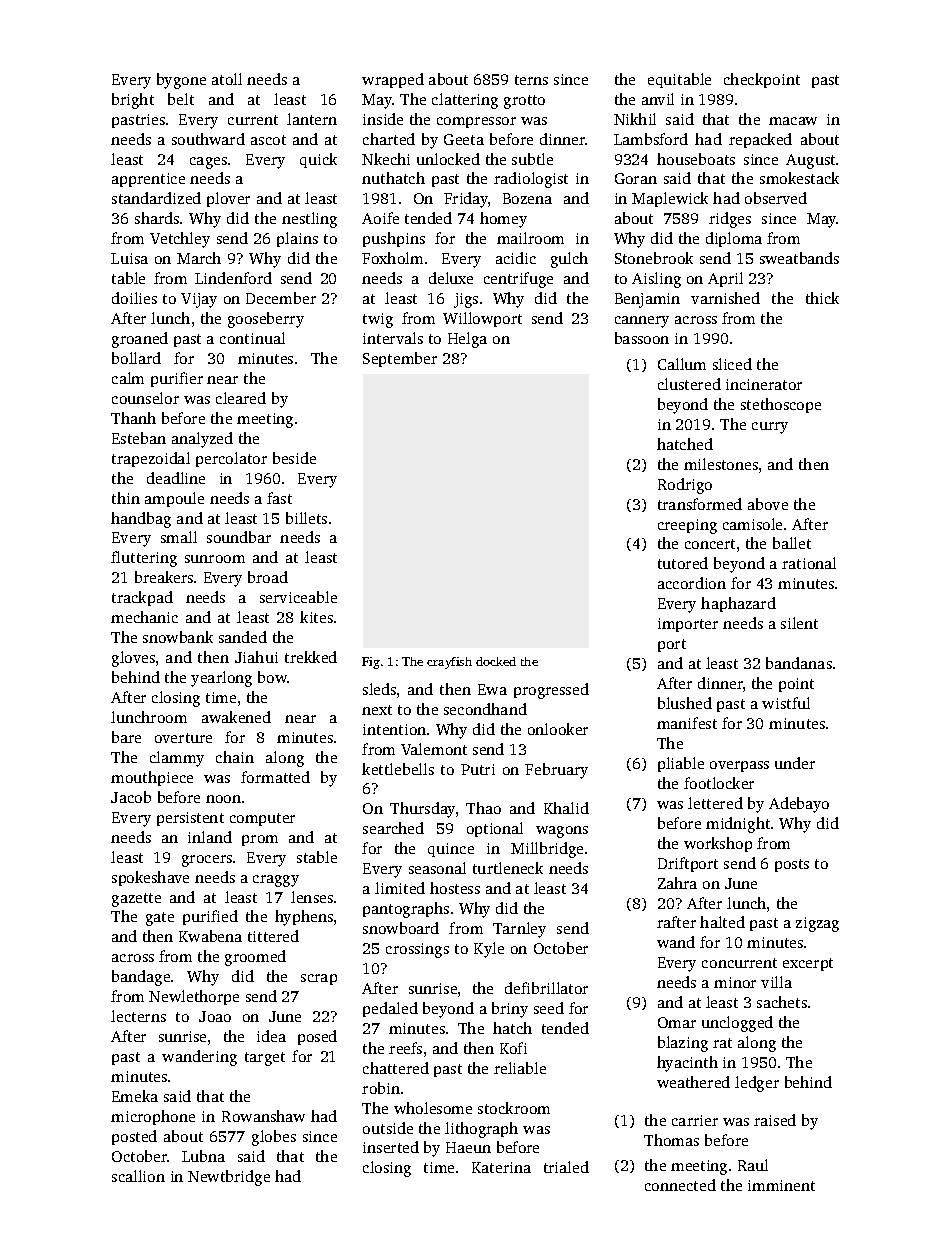  I want to click on noon, so click(223, 799).
